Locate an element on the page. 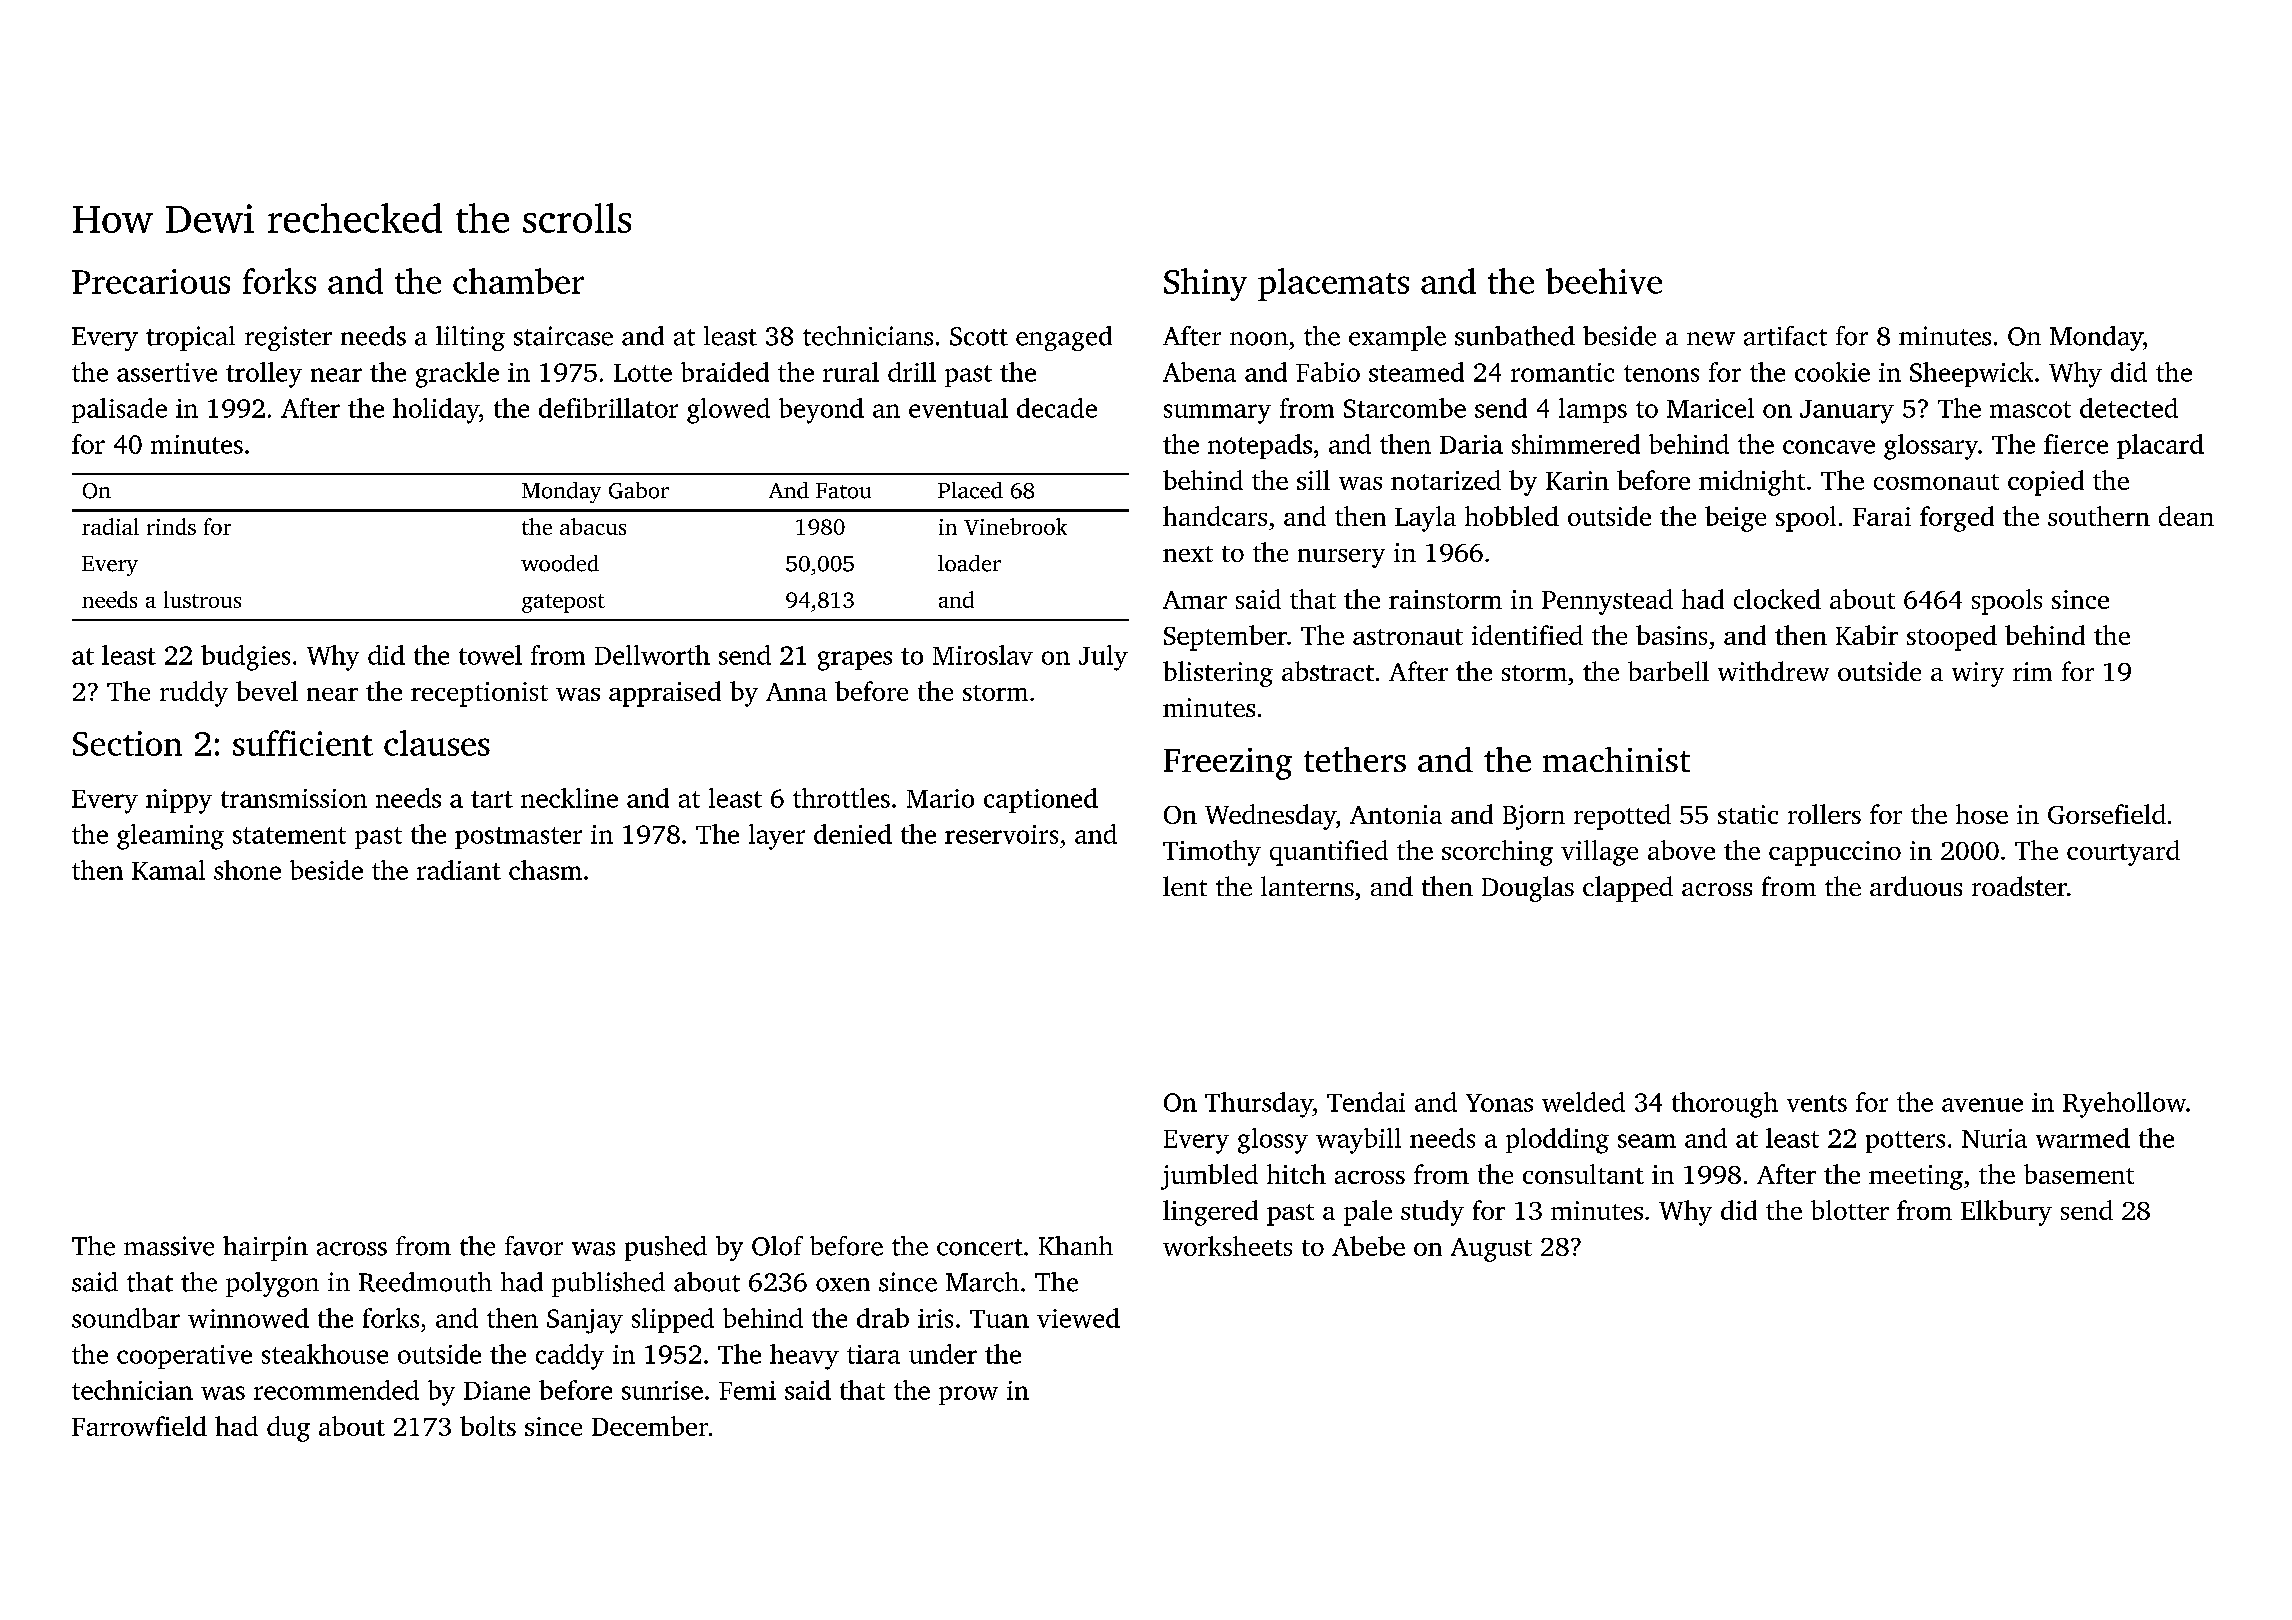  identified is located at coordinates (1527, 635).
